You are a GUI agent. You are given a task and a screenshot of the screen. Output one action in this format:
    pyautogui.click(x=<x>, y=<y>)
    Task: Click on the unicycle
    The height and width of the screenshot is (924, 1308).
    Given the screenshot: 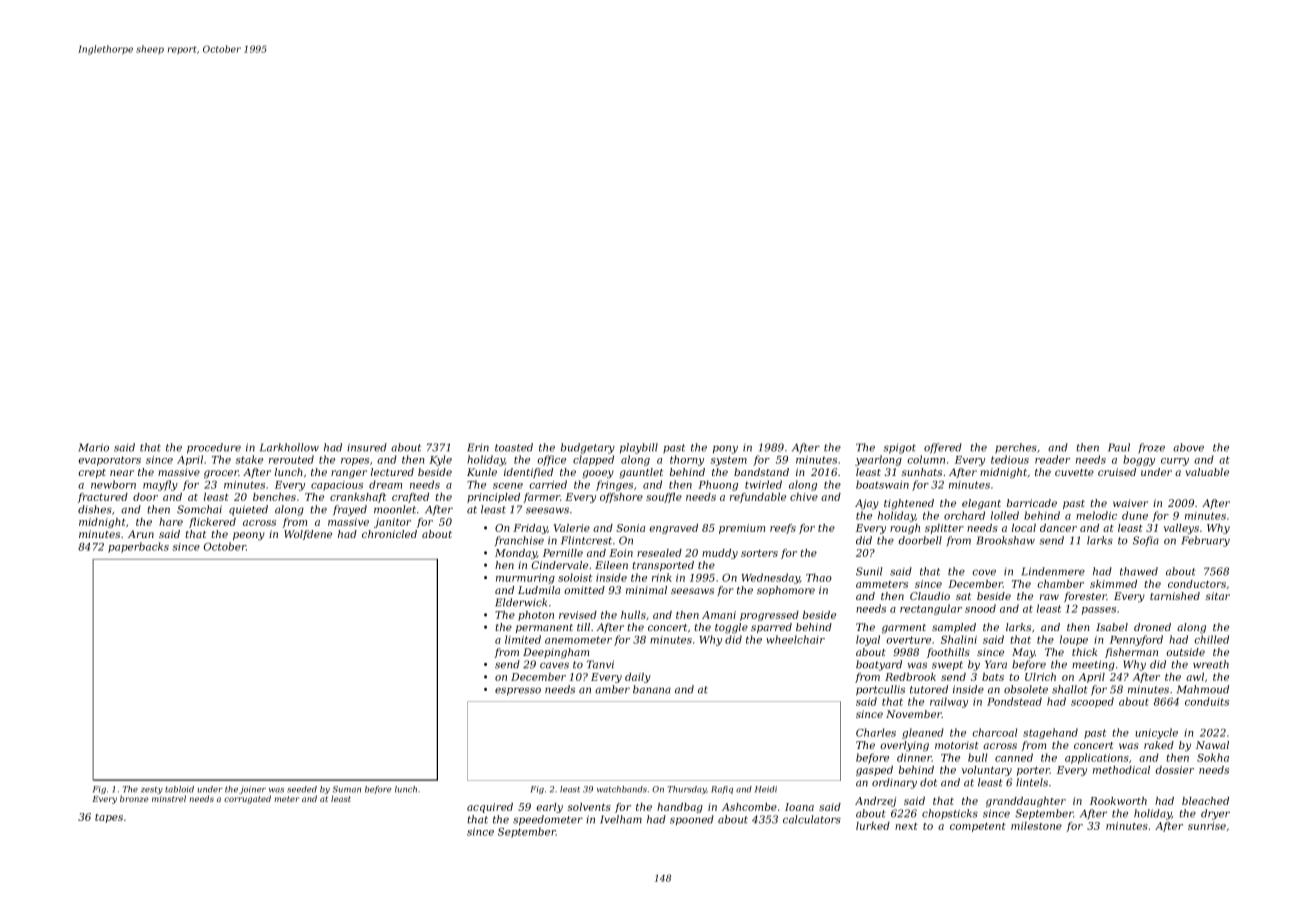 What is the action you would take?
    pyautogui.click(x=1156, y=733)
